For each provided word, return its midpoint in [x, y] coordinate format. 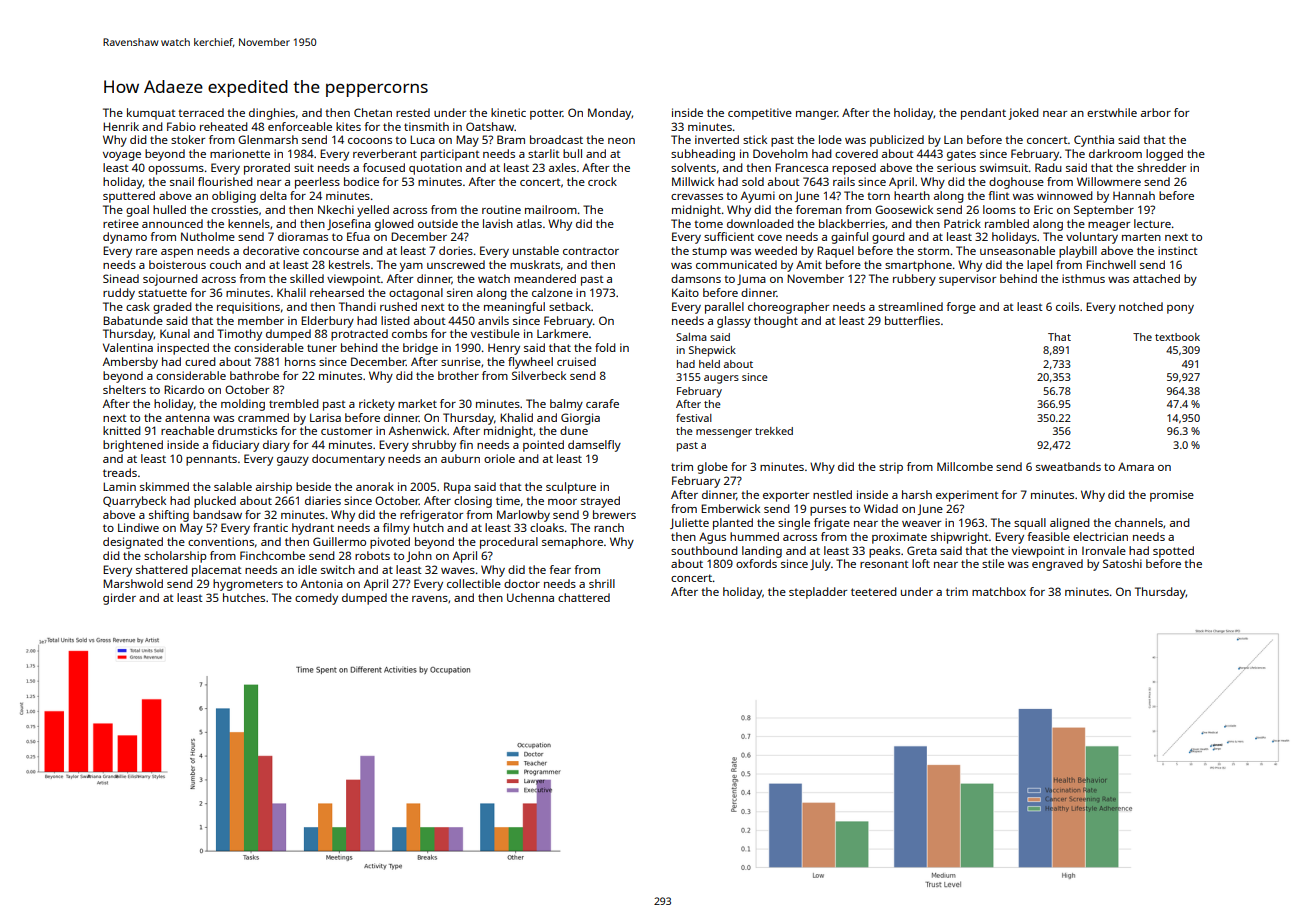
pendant [983, 114]
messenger [724, 433]
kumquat [151, 114]
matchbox [999, 591]
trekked [774, 431]
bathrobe [254, 375]
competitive [760, 114]
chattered [584, 597]
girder [119, 599]
